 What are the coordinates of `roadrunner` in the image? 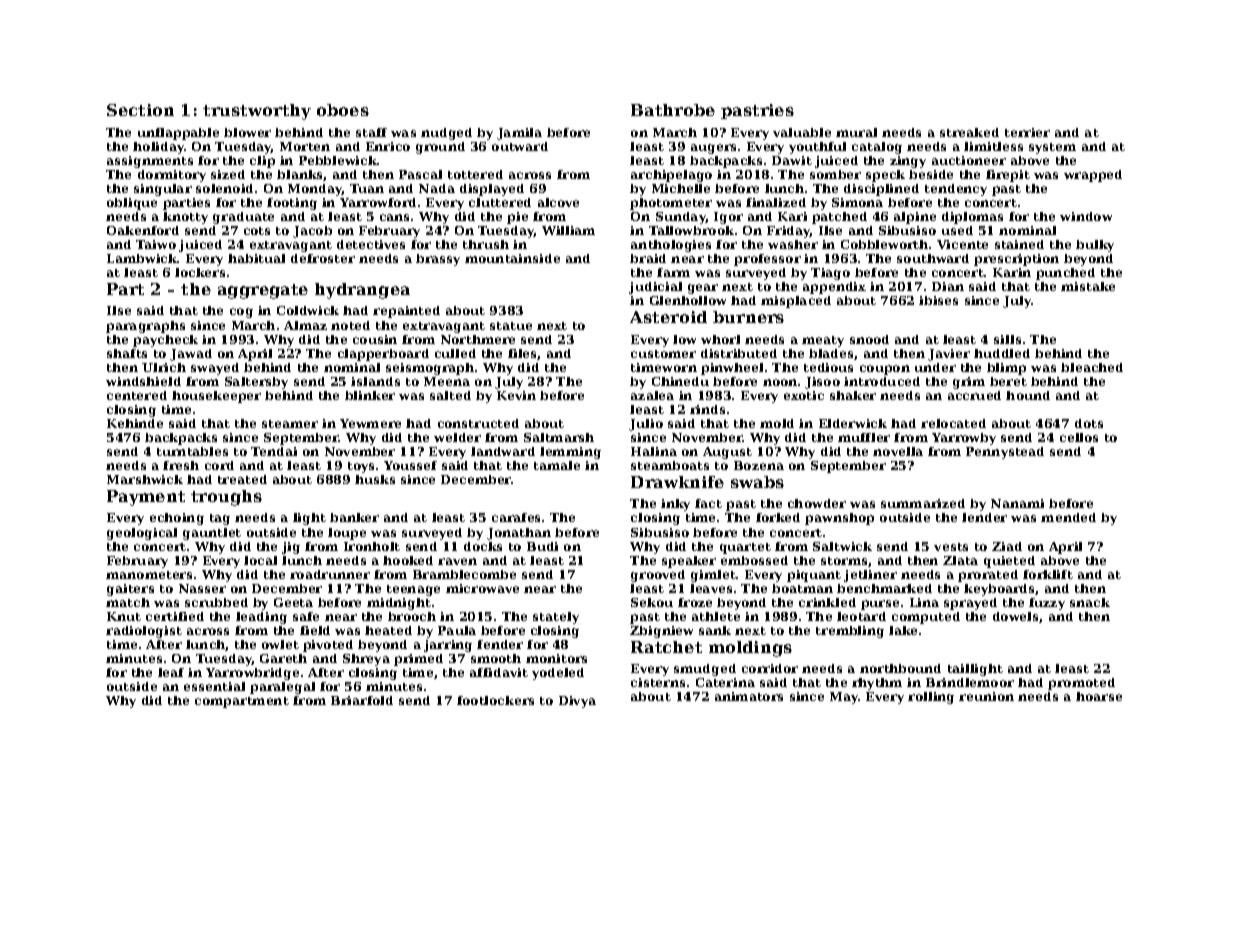 It's located at (330, 574).
